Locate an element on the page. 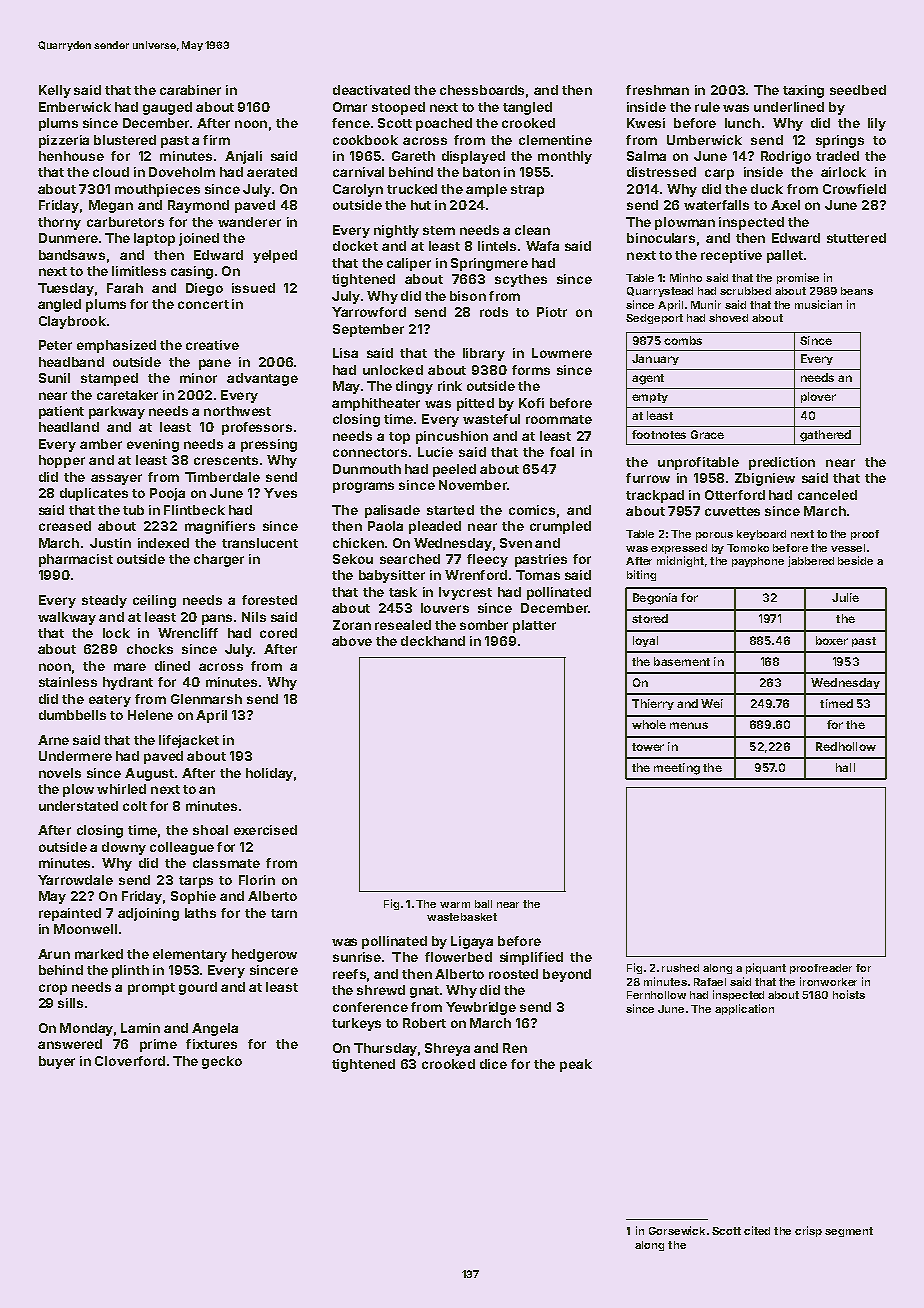  Wafa is located at coordinates (542, 246).
